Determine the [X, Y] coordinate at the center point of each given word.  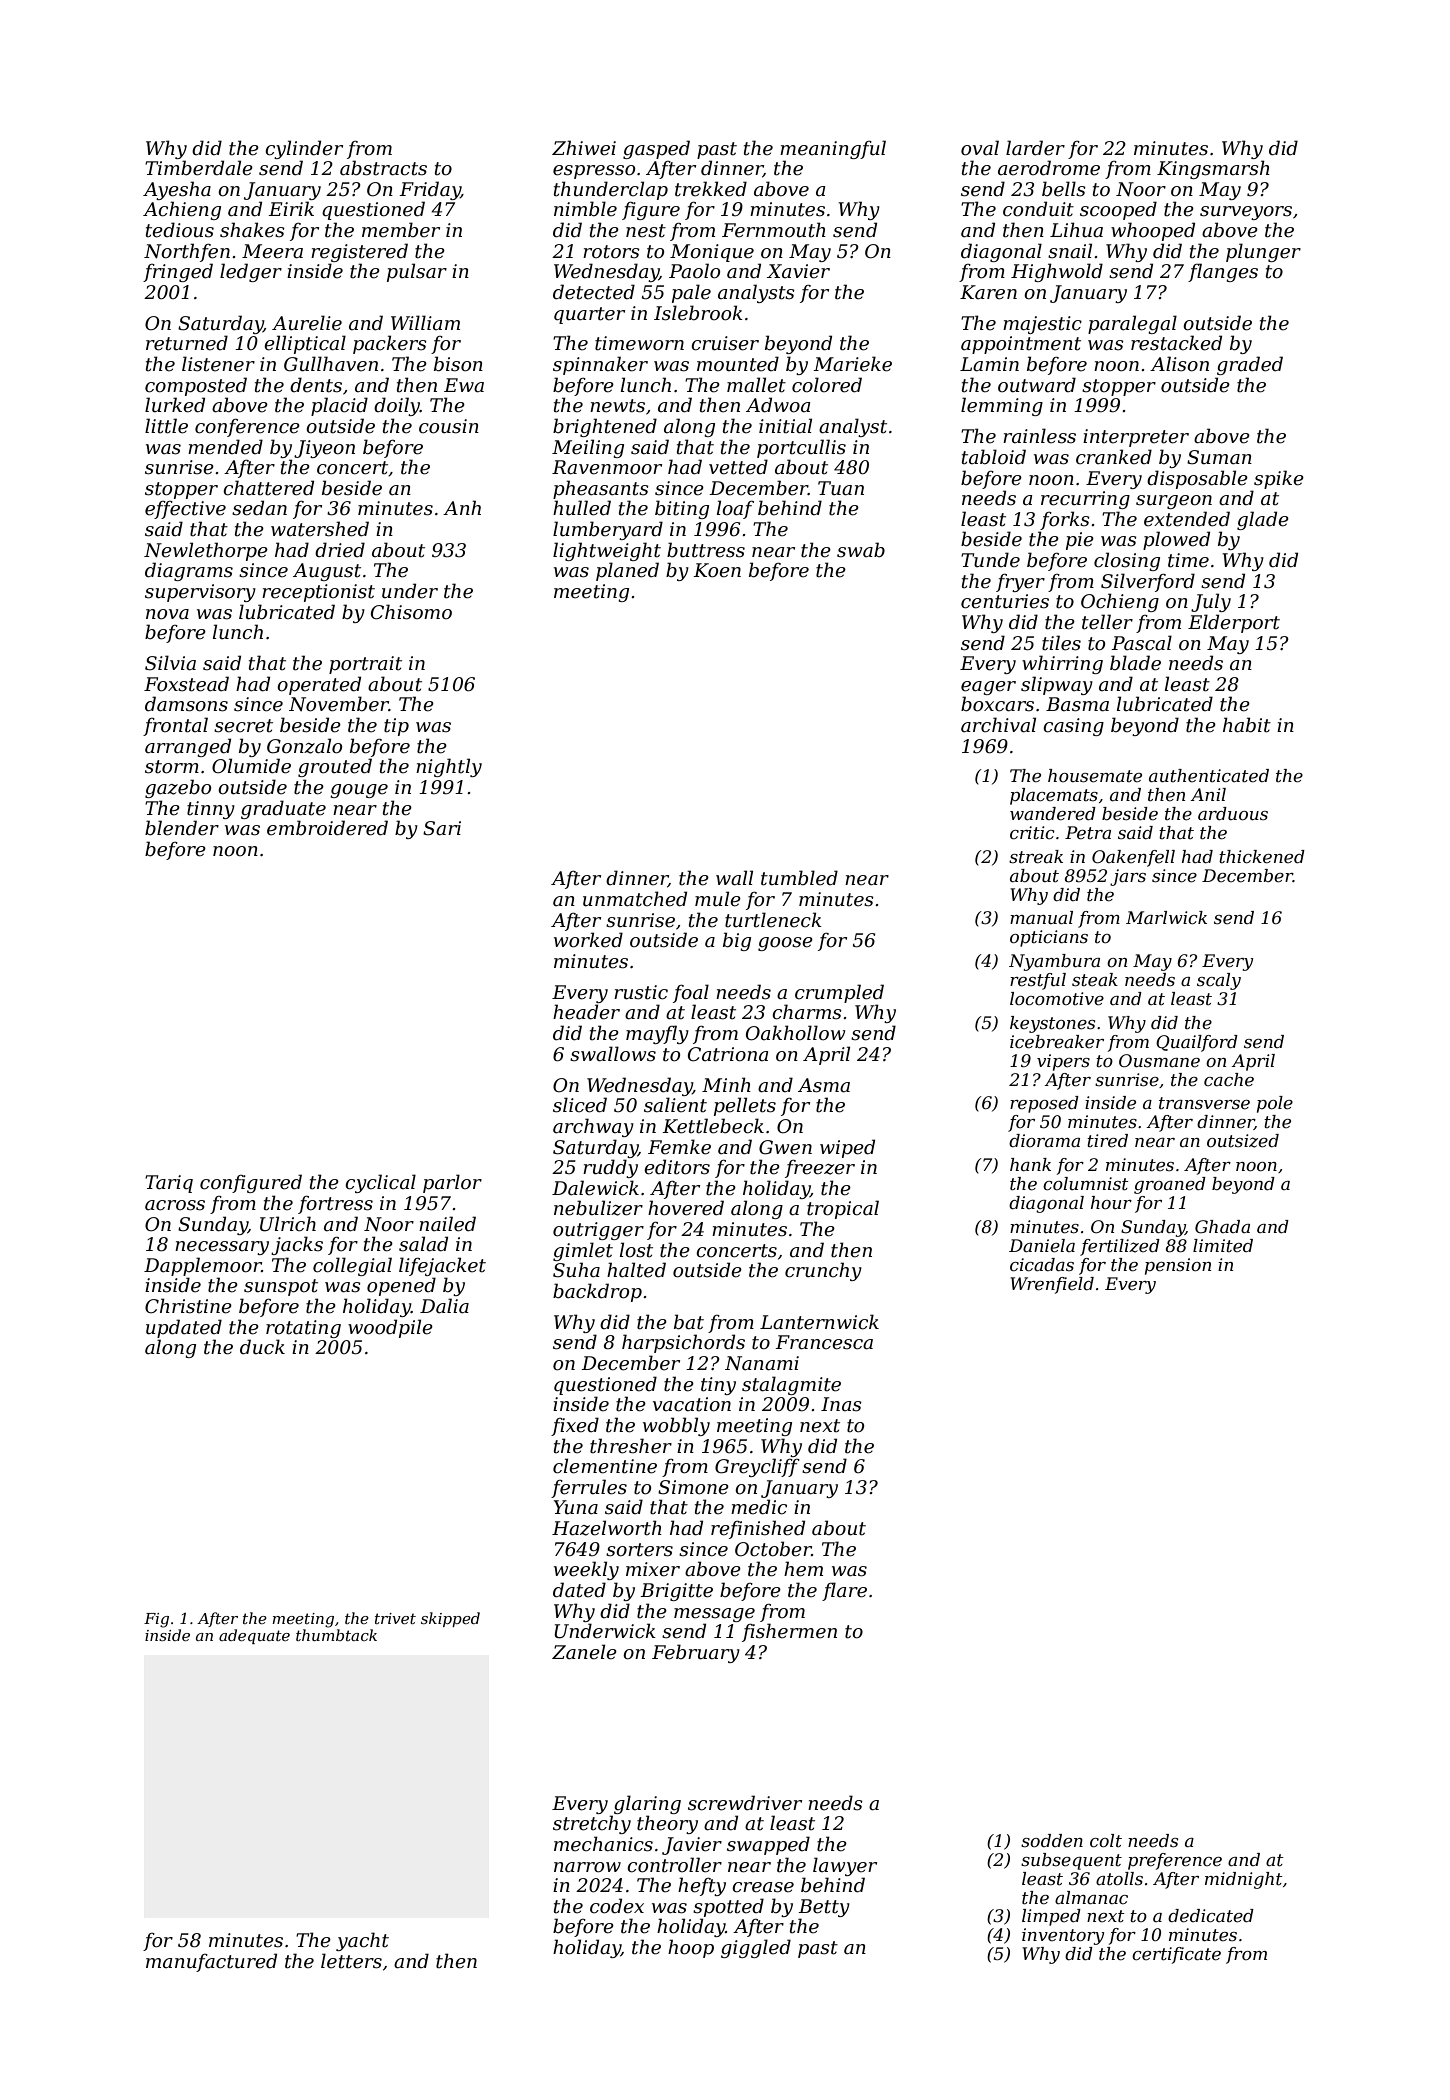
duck [262, 1347]
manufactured [211, 1962]
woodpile [390, 1328]
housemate [1095, 776]
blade [1135, 663]
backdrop [597, 1292]
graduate [283, 809]
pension [1178, 1266]
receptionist [318, 593]
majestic [1042, 325]
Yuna [576, 1507]
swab [861, 550]
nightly [449, 767]
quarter [589, 315]
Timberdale [199, 168]
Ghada [1222, 1227]
